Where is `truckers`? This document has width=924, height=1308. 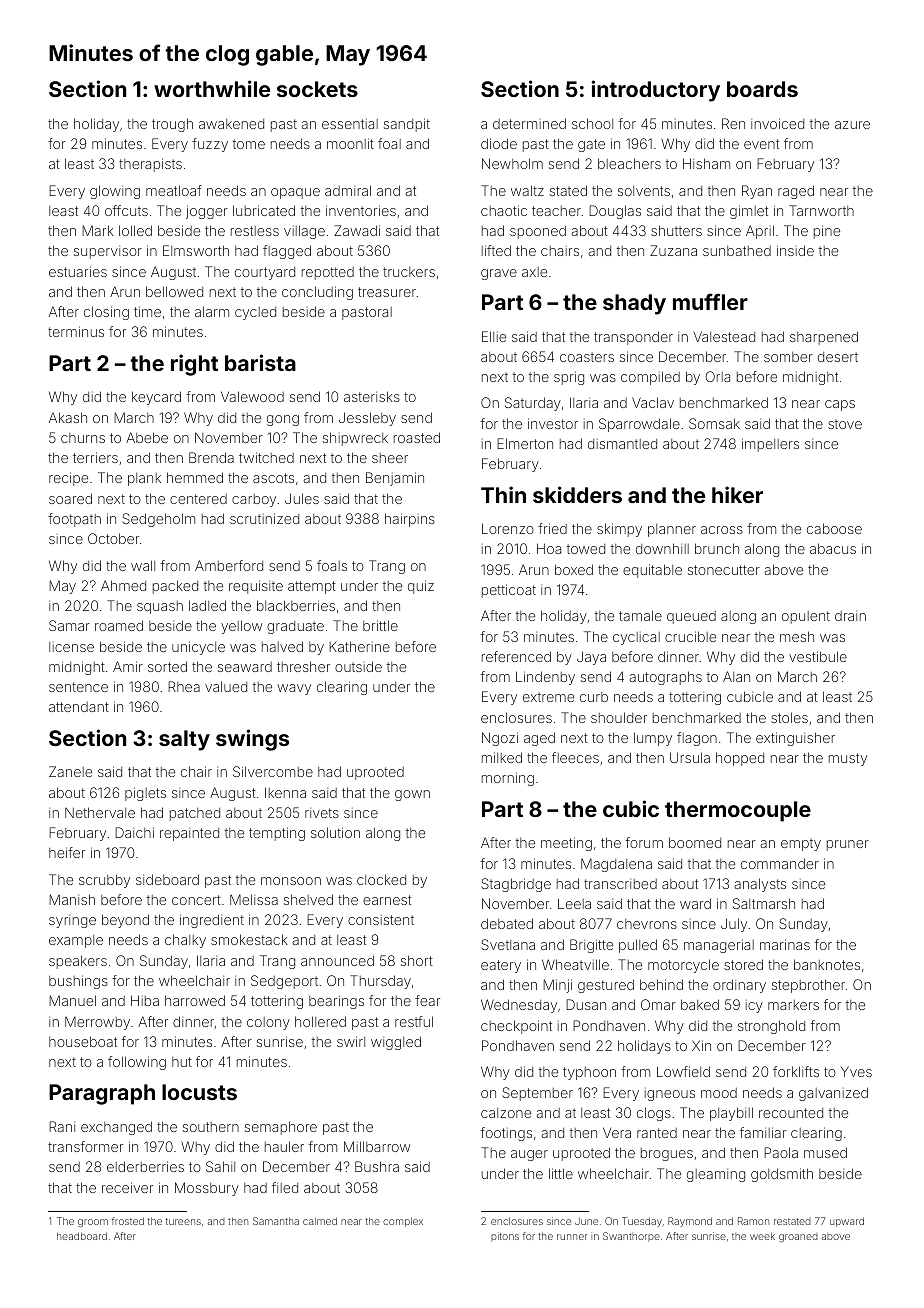
truckers is located at coordinates (409, 272).
